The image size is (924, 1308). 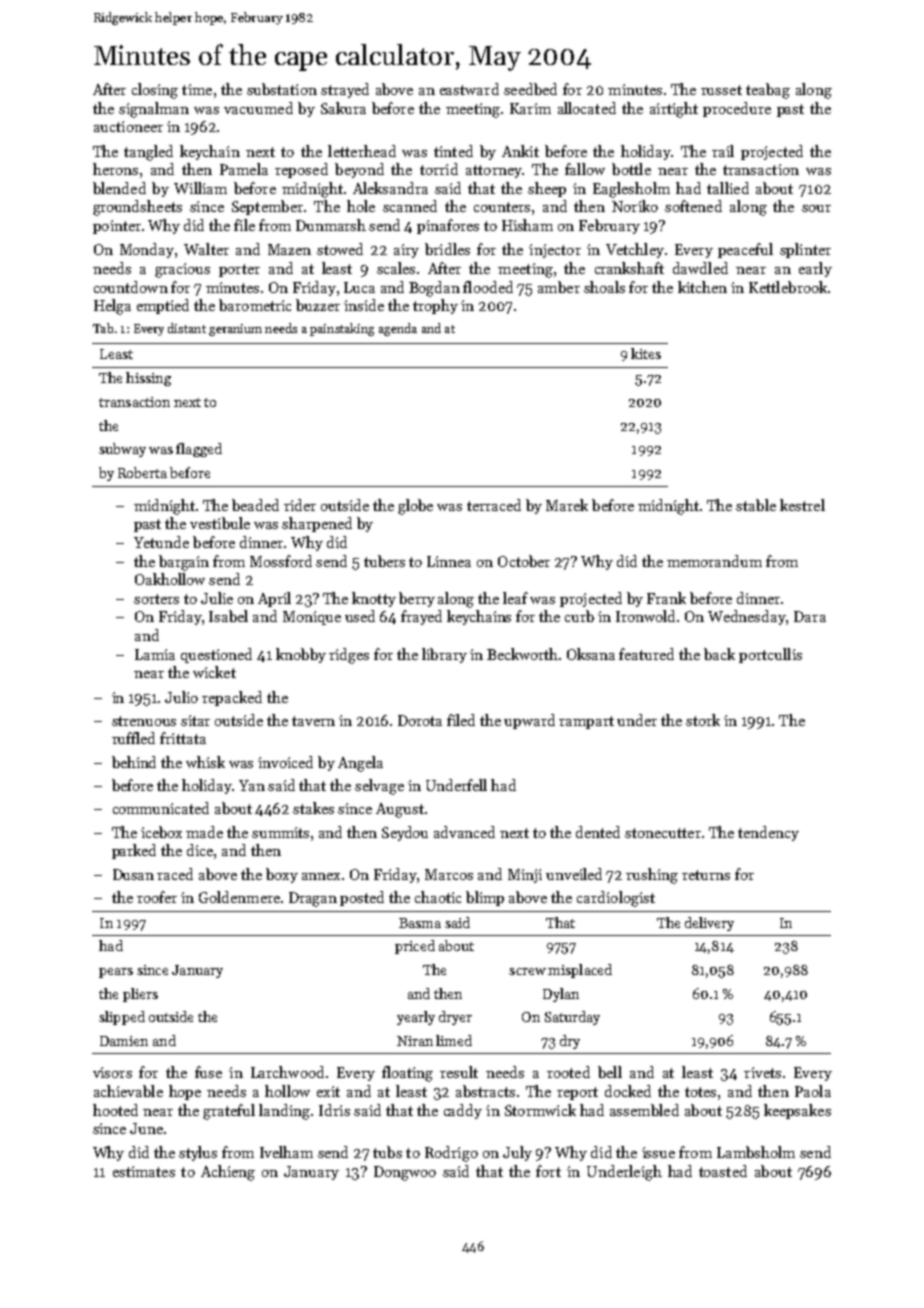 What do you see at coordinates (802, 505) in the screenshot?
I see `kestrel` at bounding box center [802, 505].
